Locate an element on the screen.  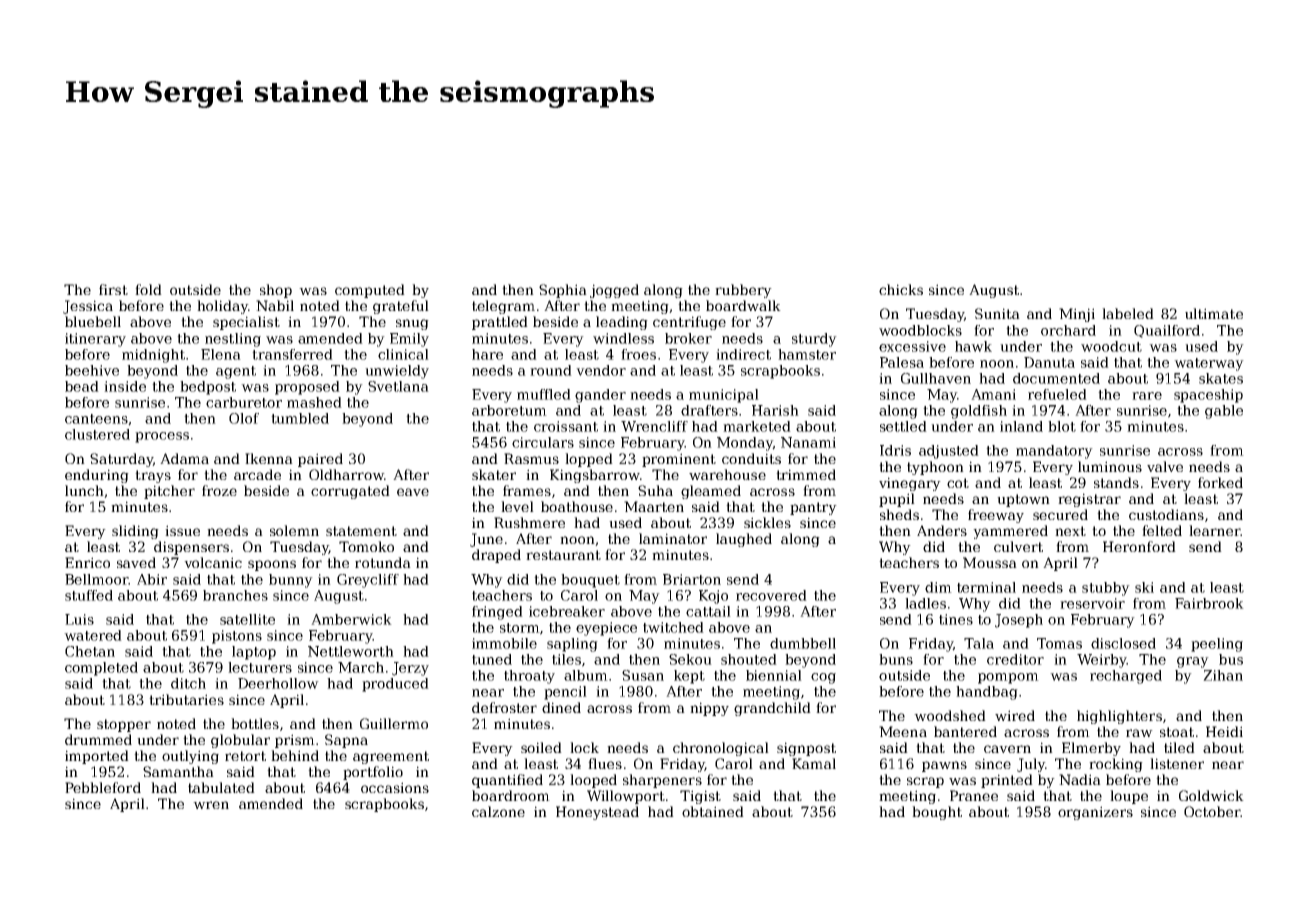
Goldwick is located at coordinates (1211, 795).
